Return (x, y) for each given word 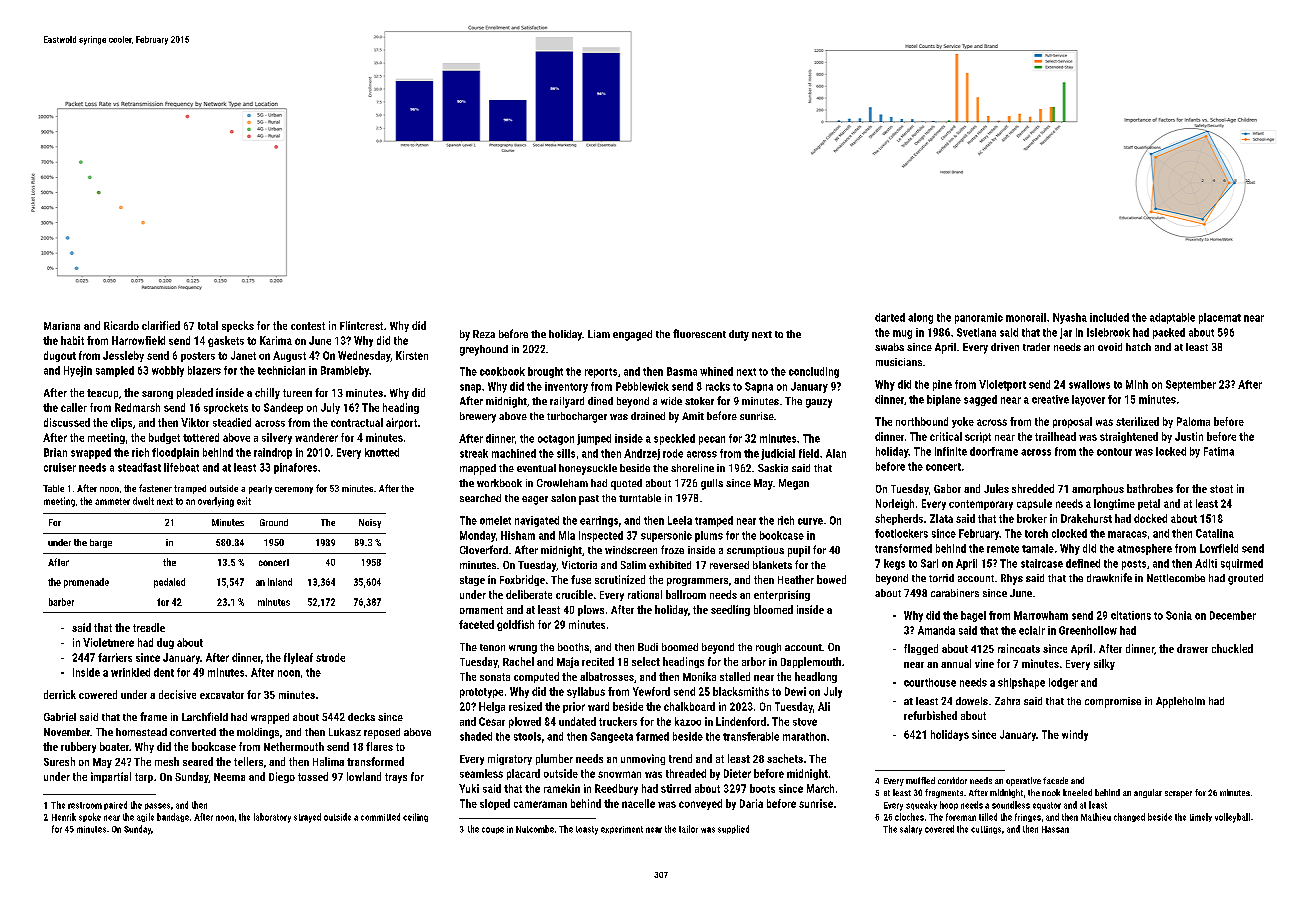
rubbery (78, 747)
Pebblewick (642, 386)
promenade (86, 583)
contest (308, 326)
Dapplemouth (811, 662)
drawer (1192, 648)
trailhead (1055, 436)
